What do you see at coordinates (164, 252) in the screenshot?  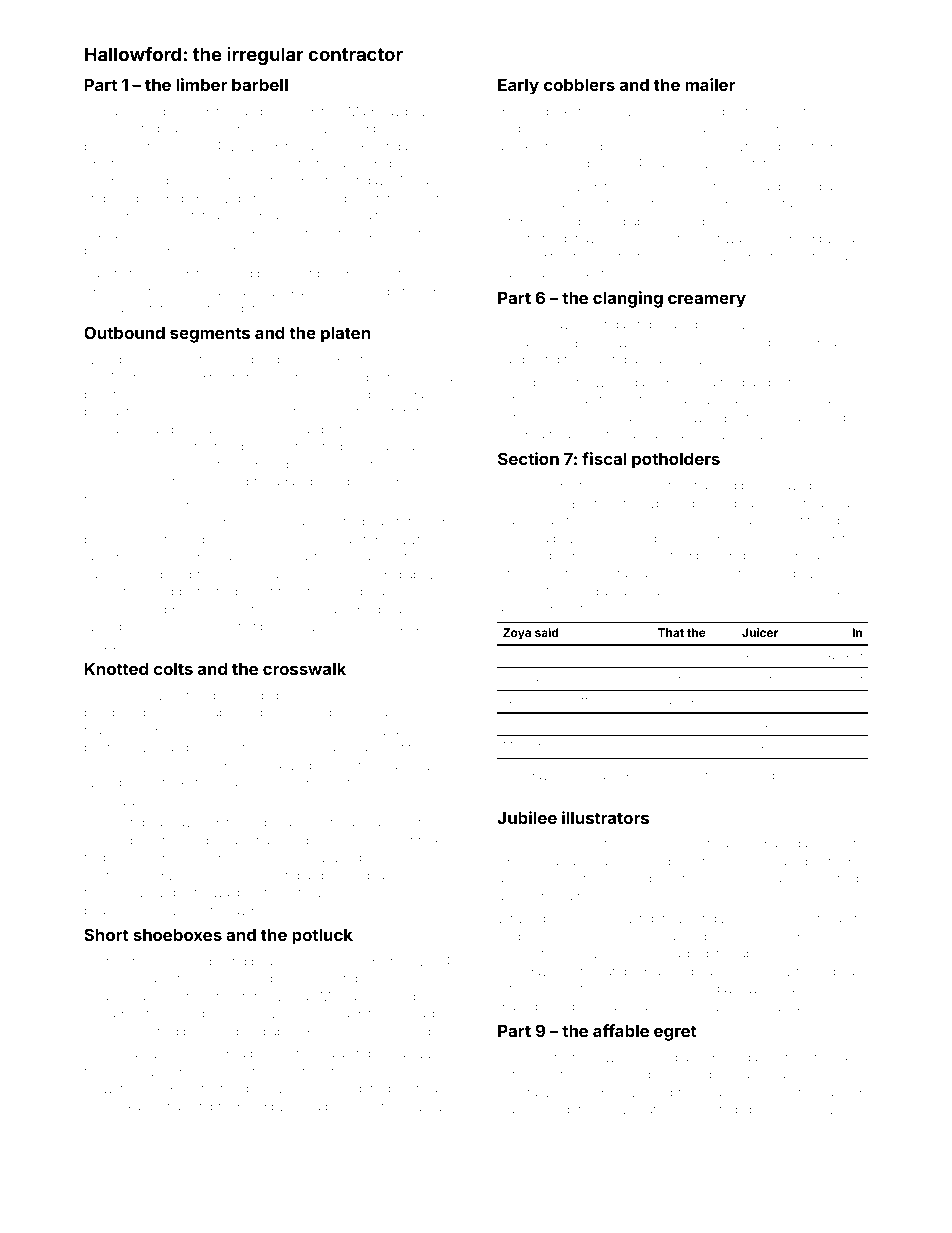 I see `girder` at bounding box center [164, 252].
